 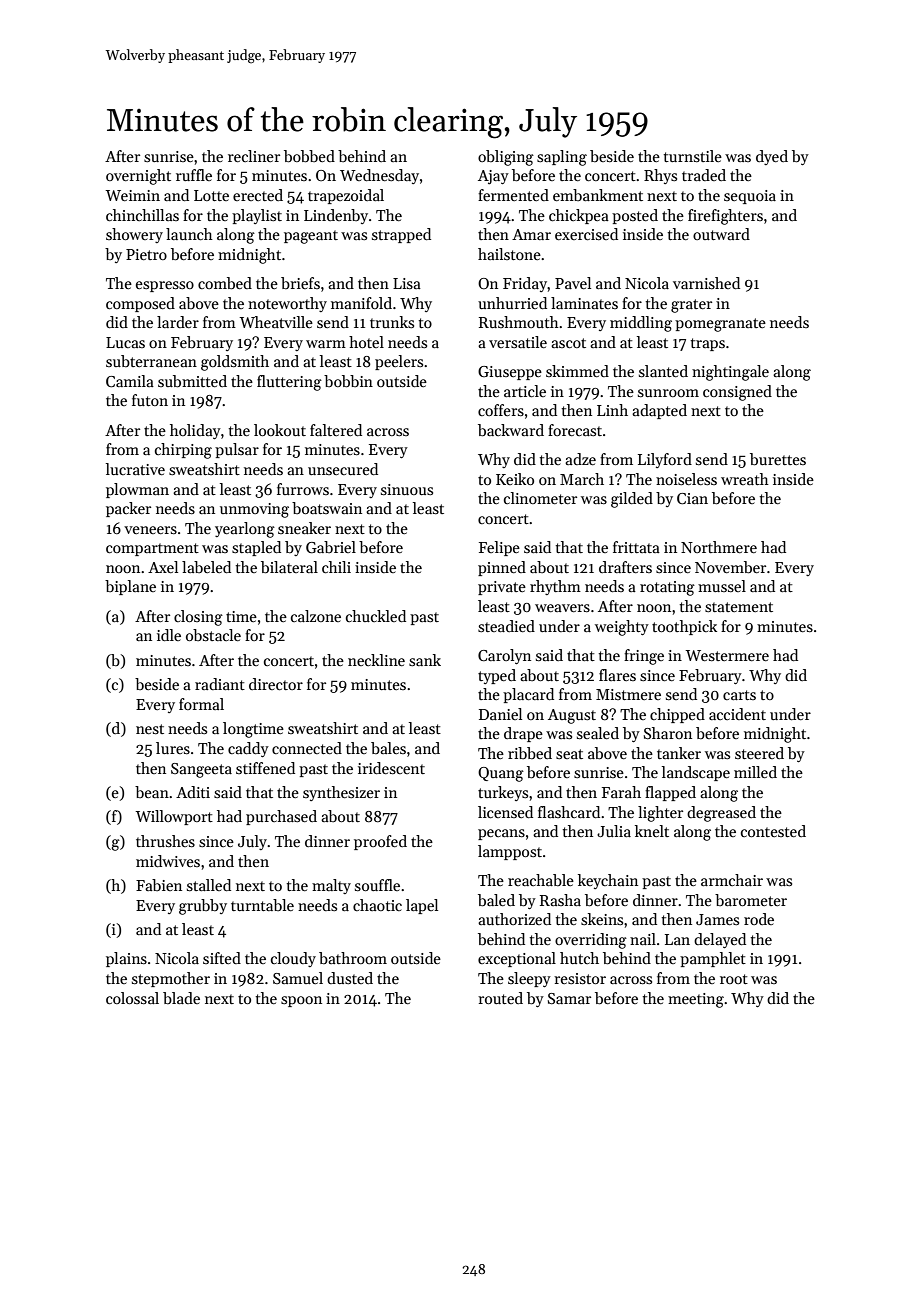 I want to click on burettes, so click(x=778, y=459).
